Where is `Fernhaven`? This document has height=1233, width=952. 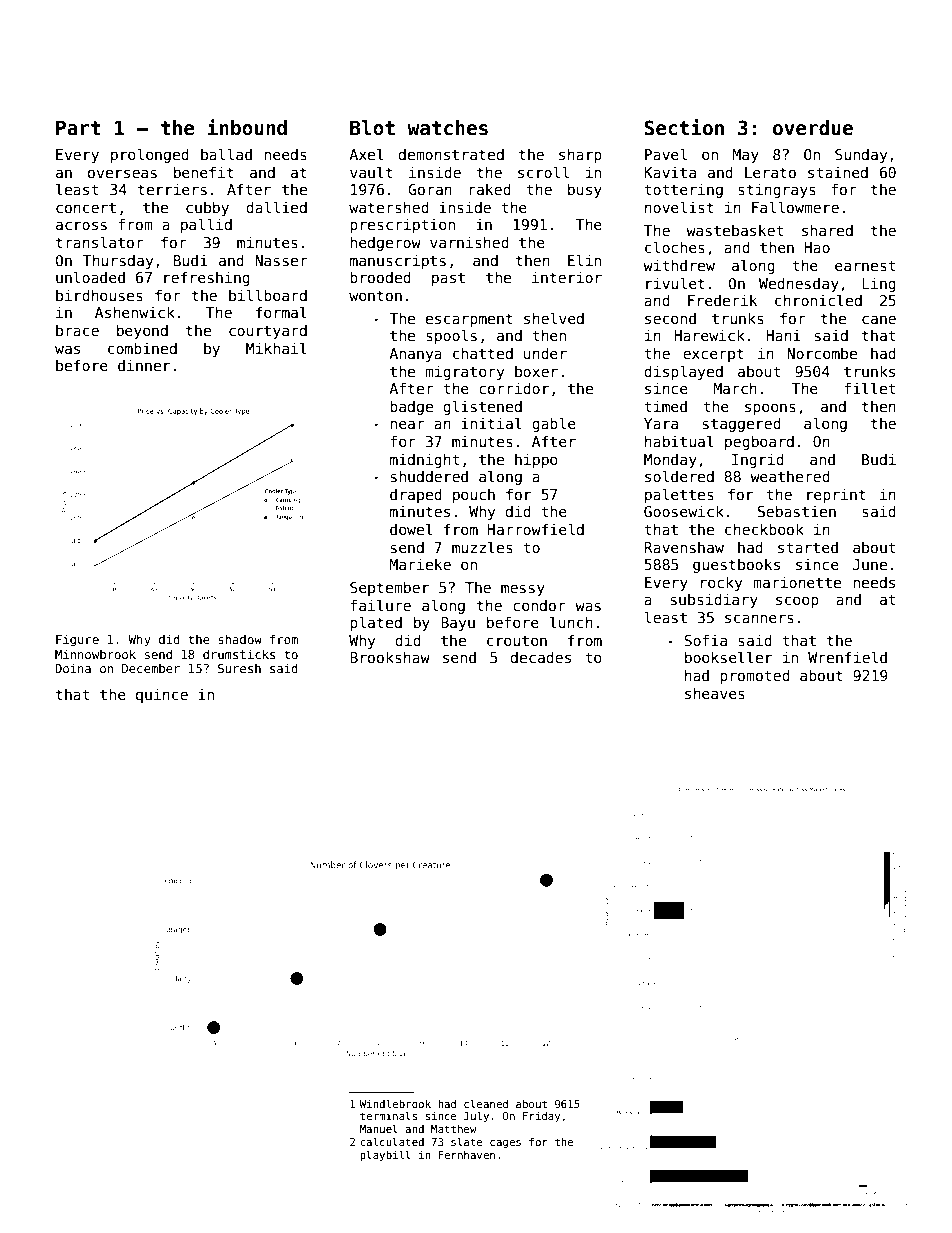
Fernhaven is located at coordinates (467, 1155).
